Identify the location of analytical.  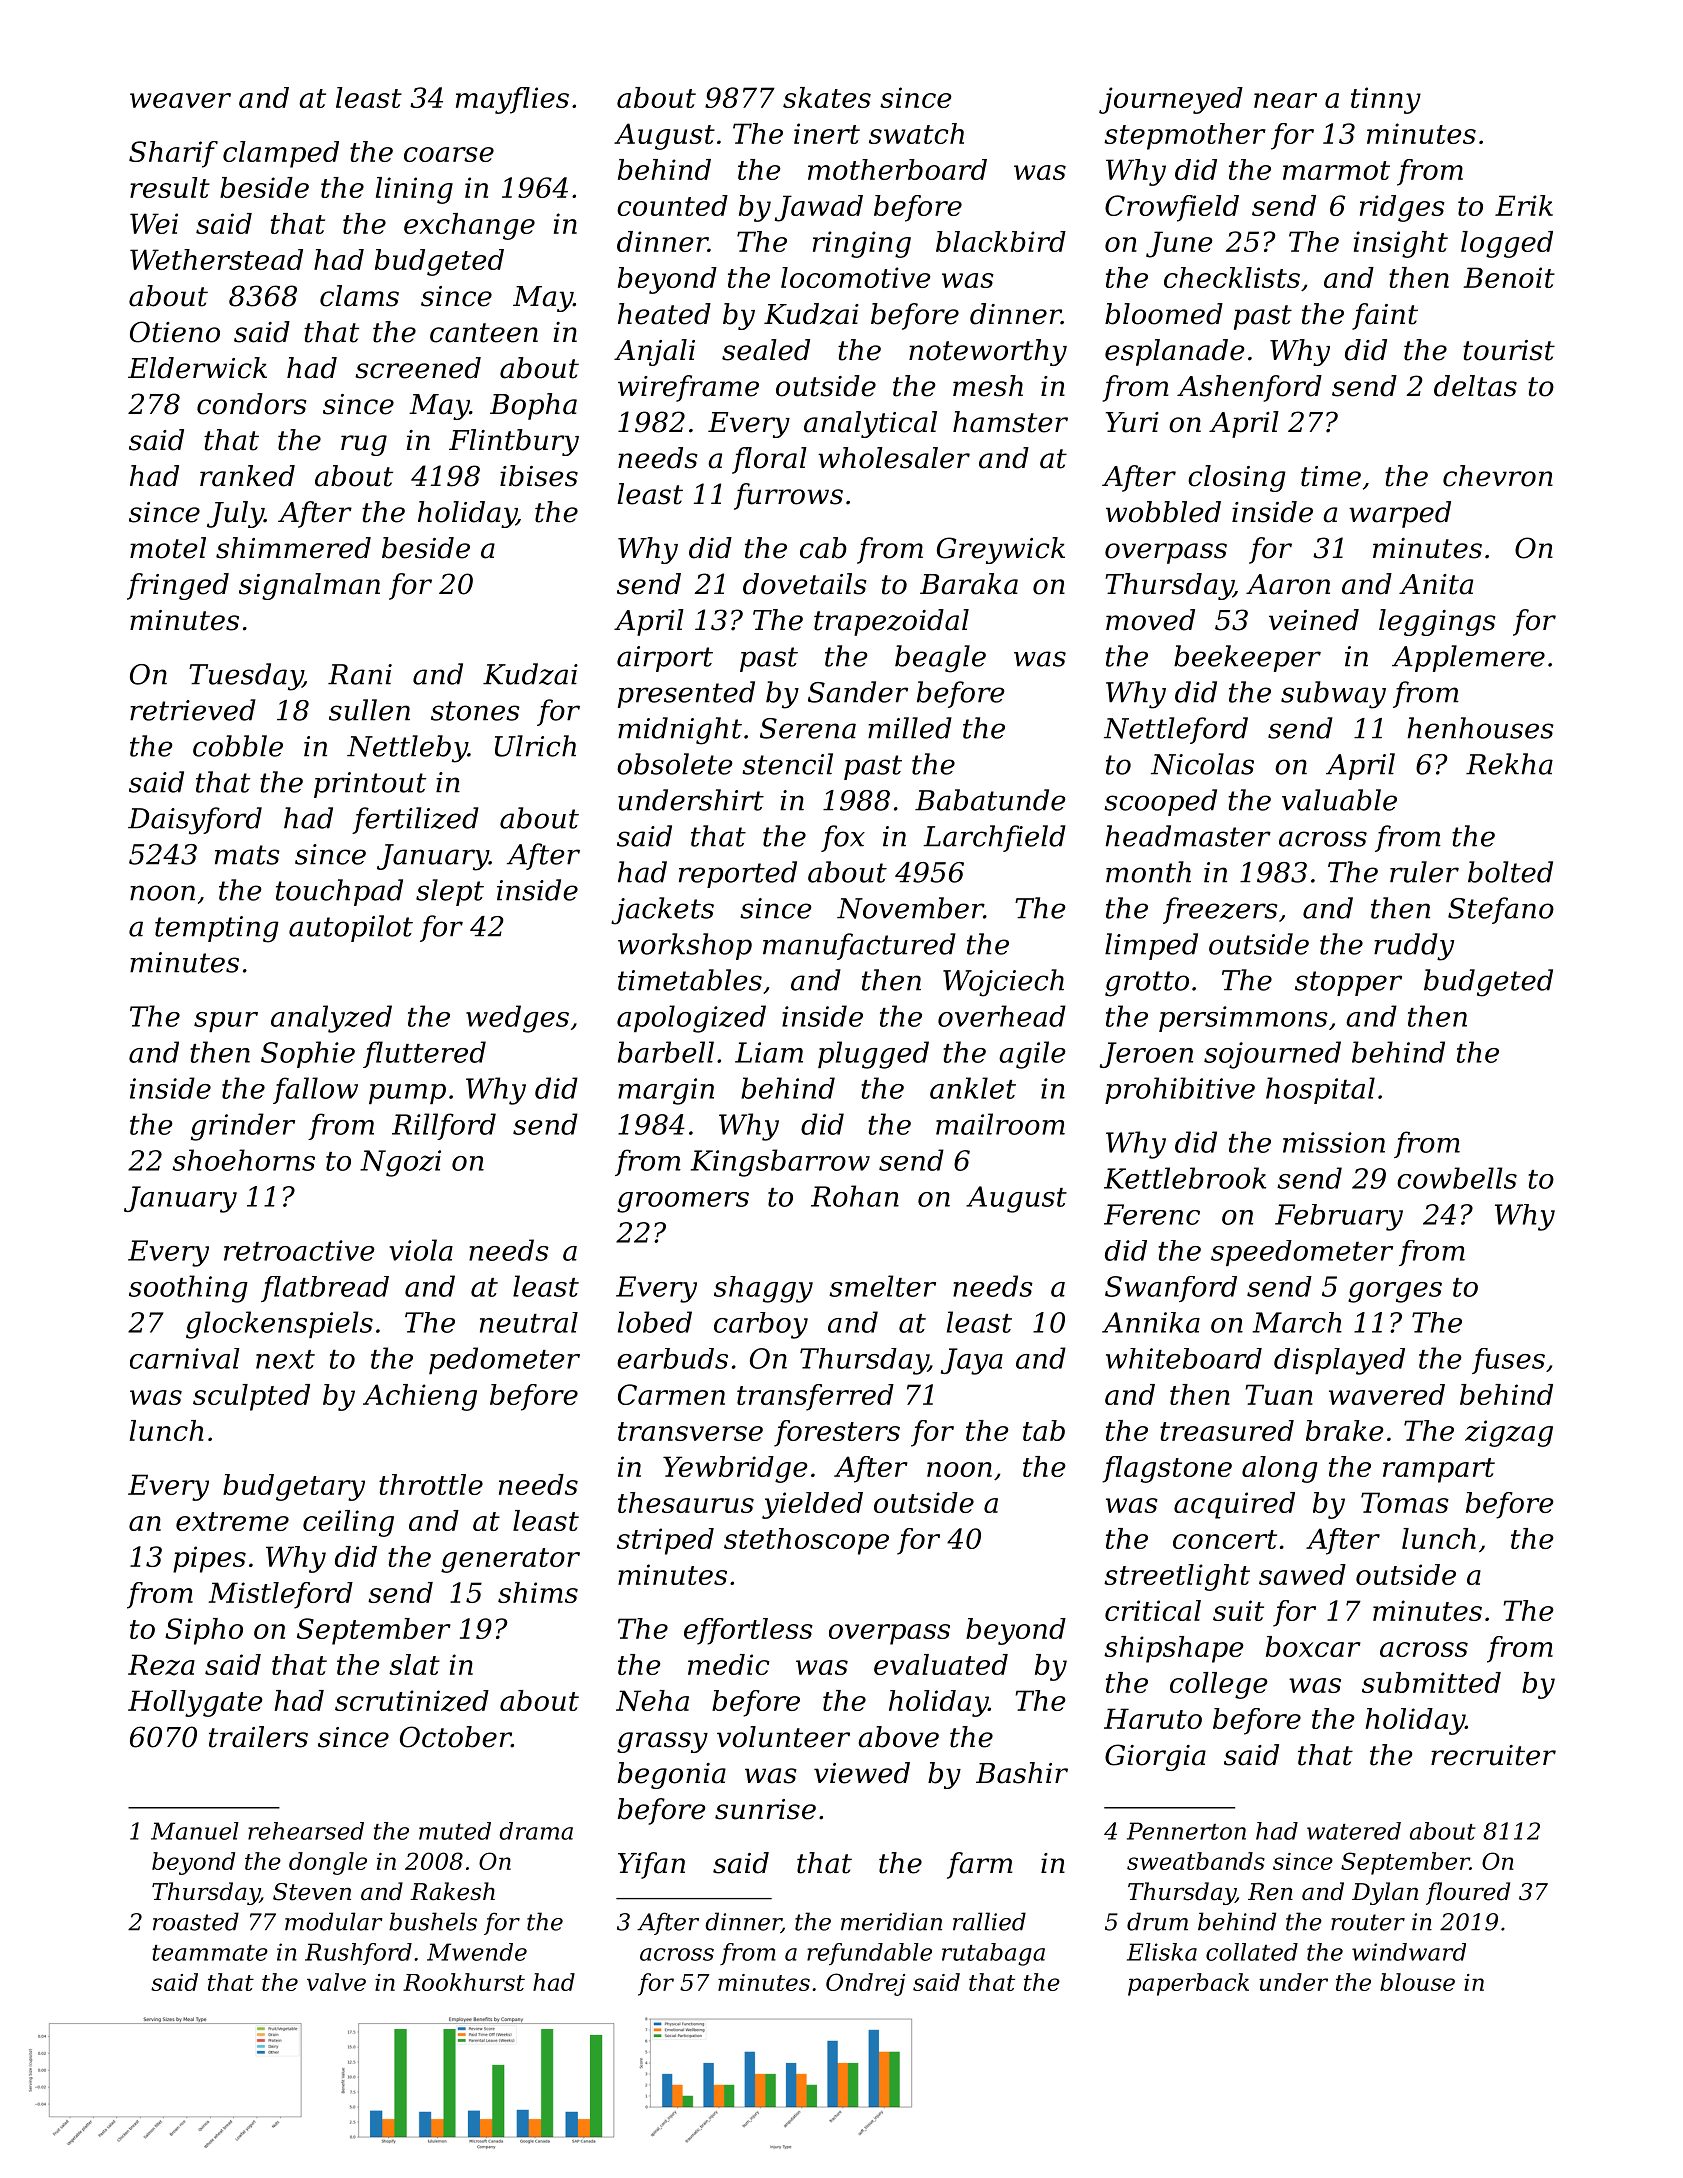
(870, 424).
